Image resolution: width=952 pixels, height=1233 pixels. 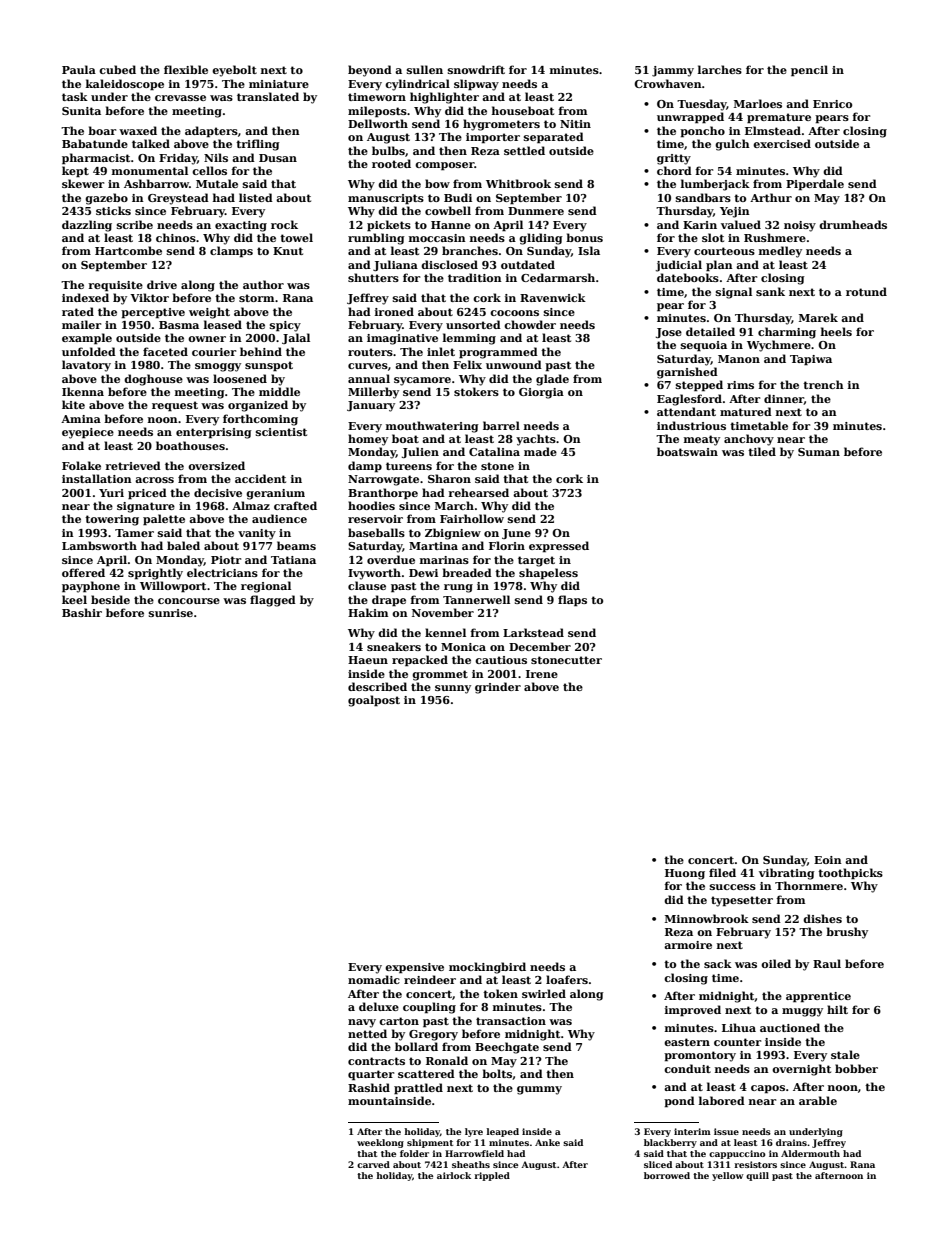 I want to click on Huong, so click(x=685, y=874).
